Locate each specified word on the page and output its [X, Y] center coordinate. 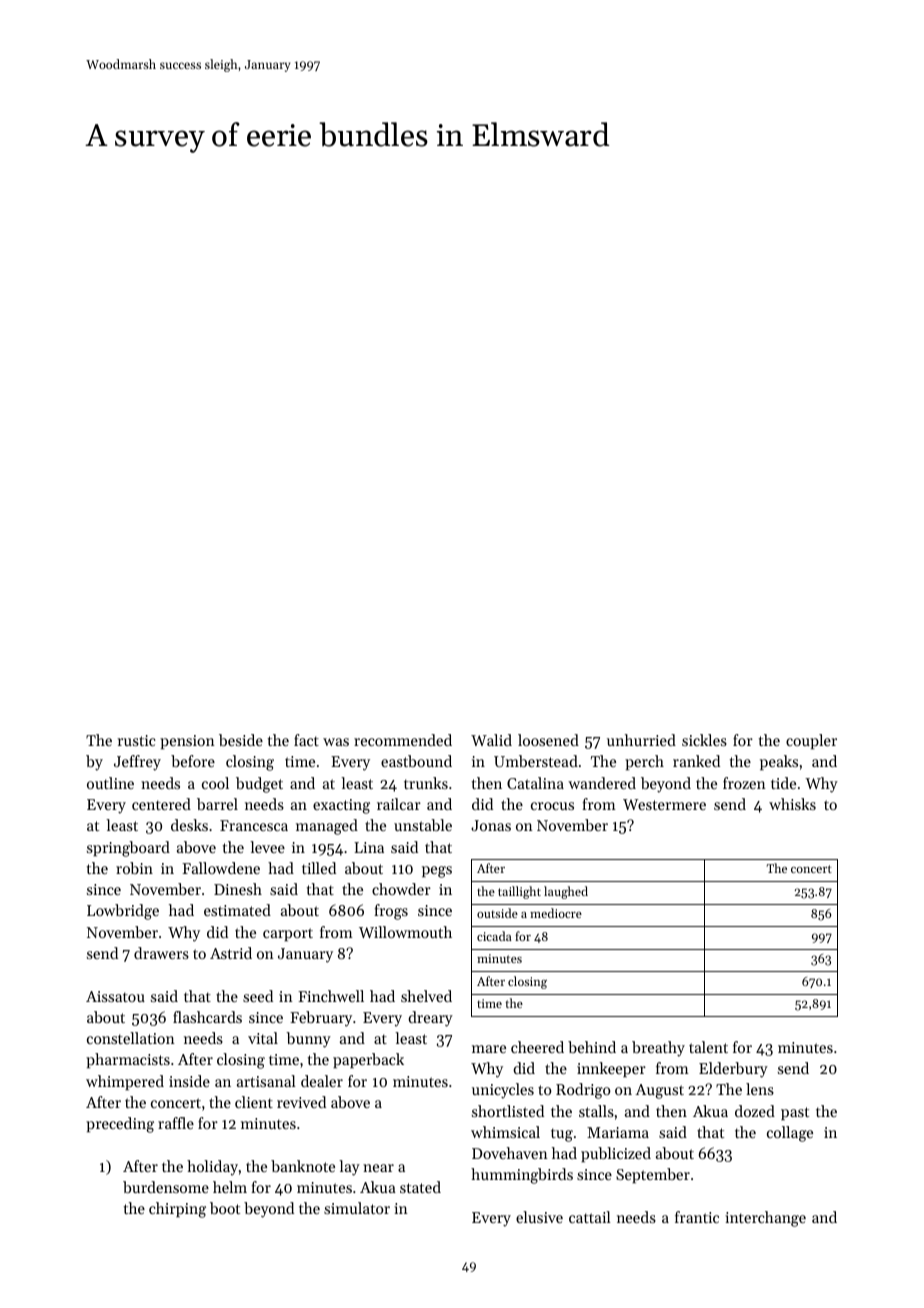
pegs [437, 872]
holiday [212, 1168]
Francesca [254, 825]
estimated [237, 910]
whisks [792, 804]
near [378, 1168]
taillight [519, 892]
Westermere [664, 804]
